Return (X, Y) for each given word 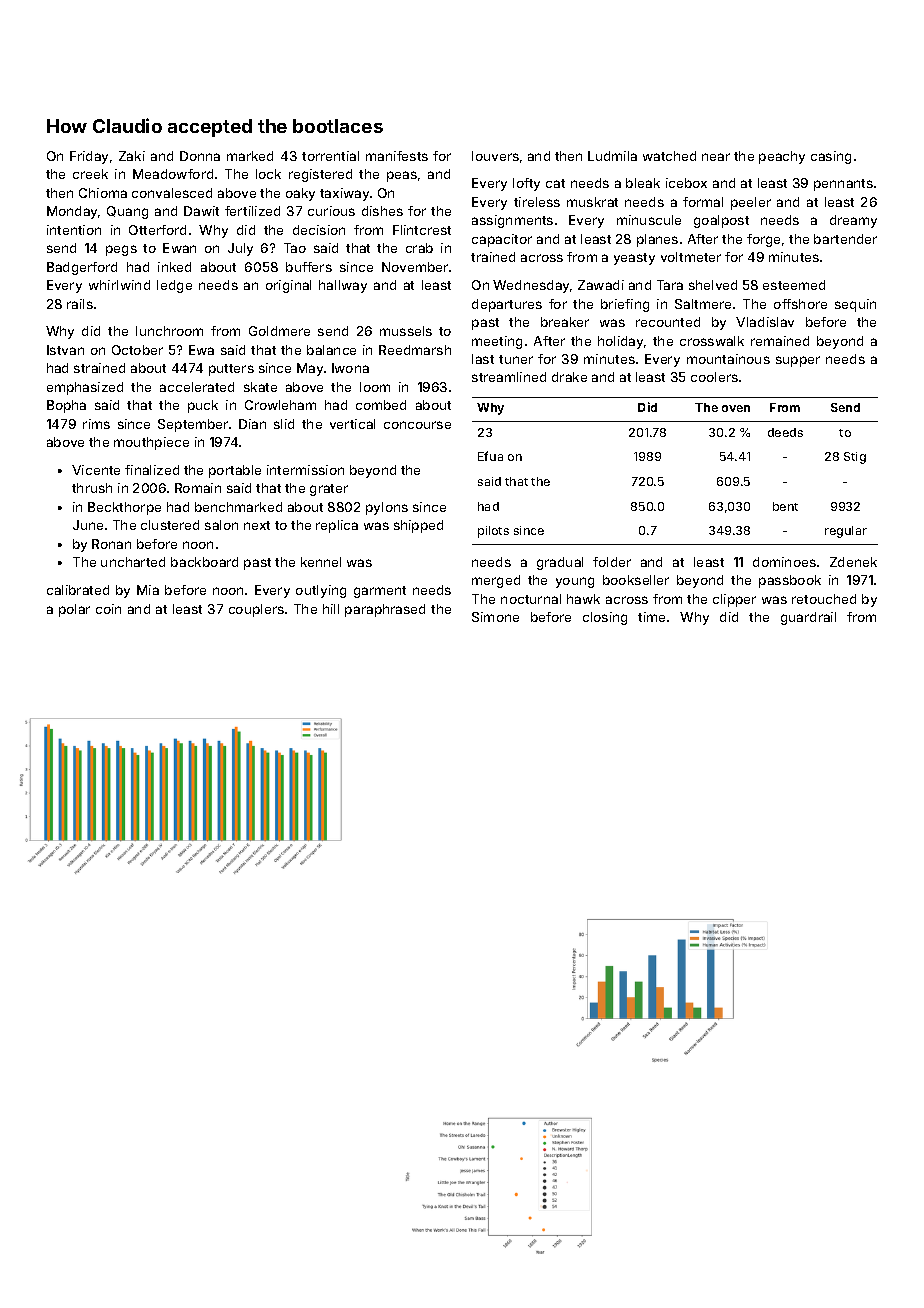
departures (507, 305)
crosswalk (712, 341)
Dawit (201, 211)
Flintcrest (422, 230)
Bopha (66, 406)
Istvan (65, 350)
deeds (785, 432)
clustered (170, 525)
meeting (497, 342)
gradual (560, 563)
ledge (174, 286)
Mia (148, 590)
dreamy (853, 221)
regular (846, 532)
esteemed (794, 285)
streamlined (509, 377)
